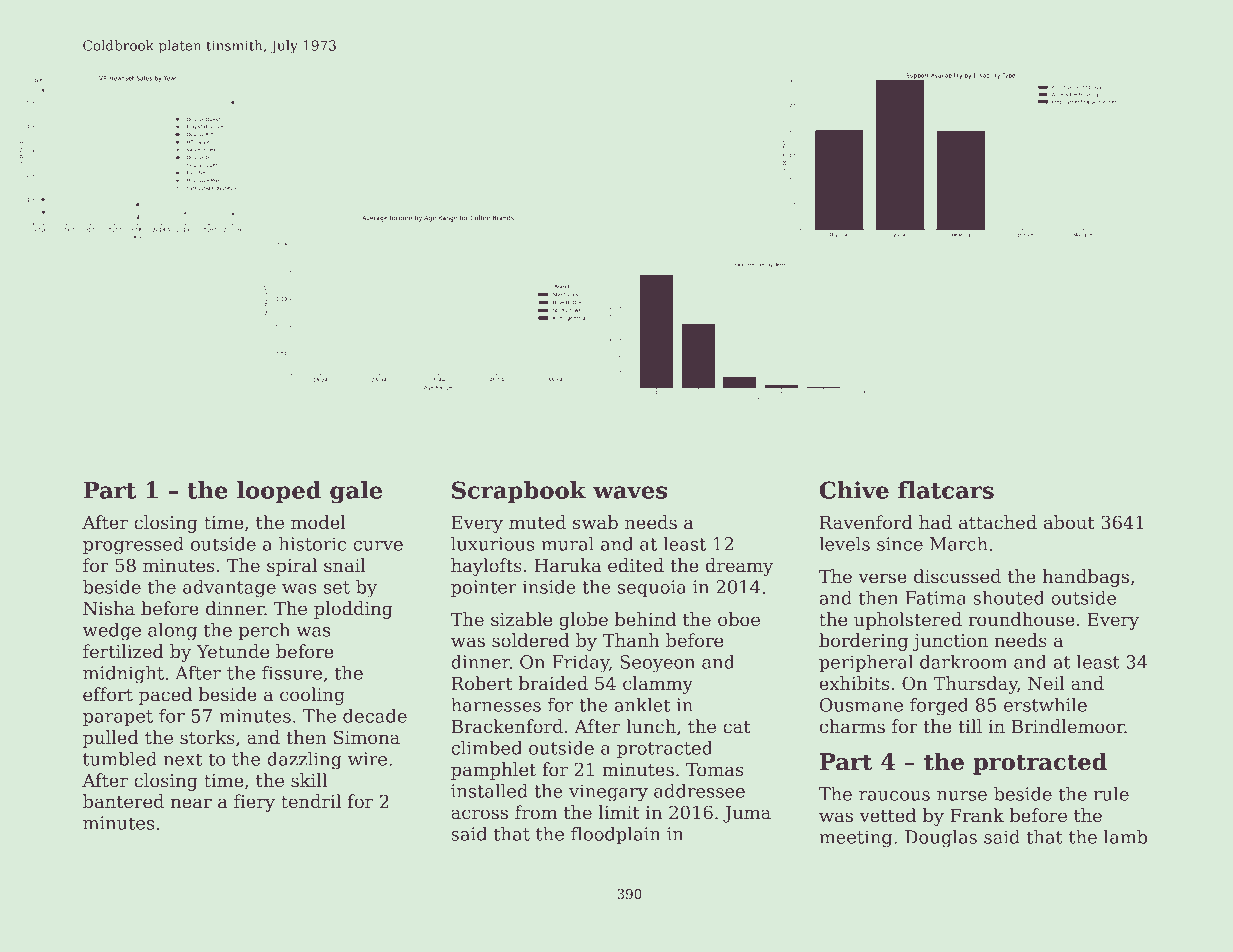  Describe the element at coordinates (946, 490) in the screenshot. I see `flatcars` at that location.
